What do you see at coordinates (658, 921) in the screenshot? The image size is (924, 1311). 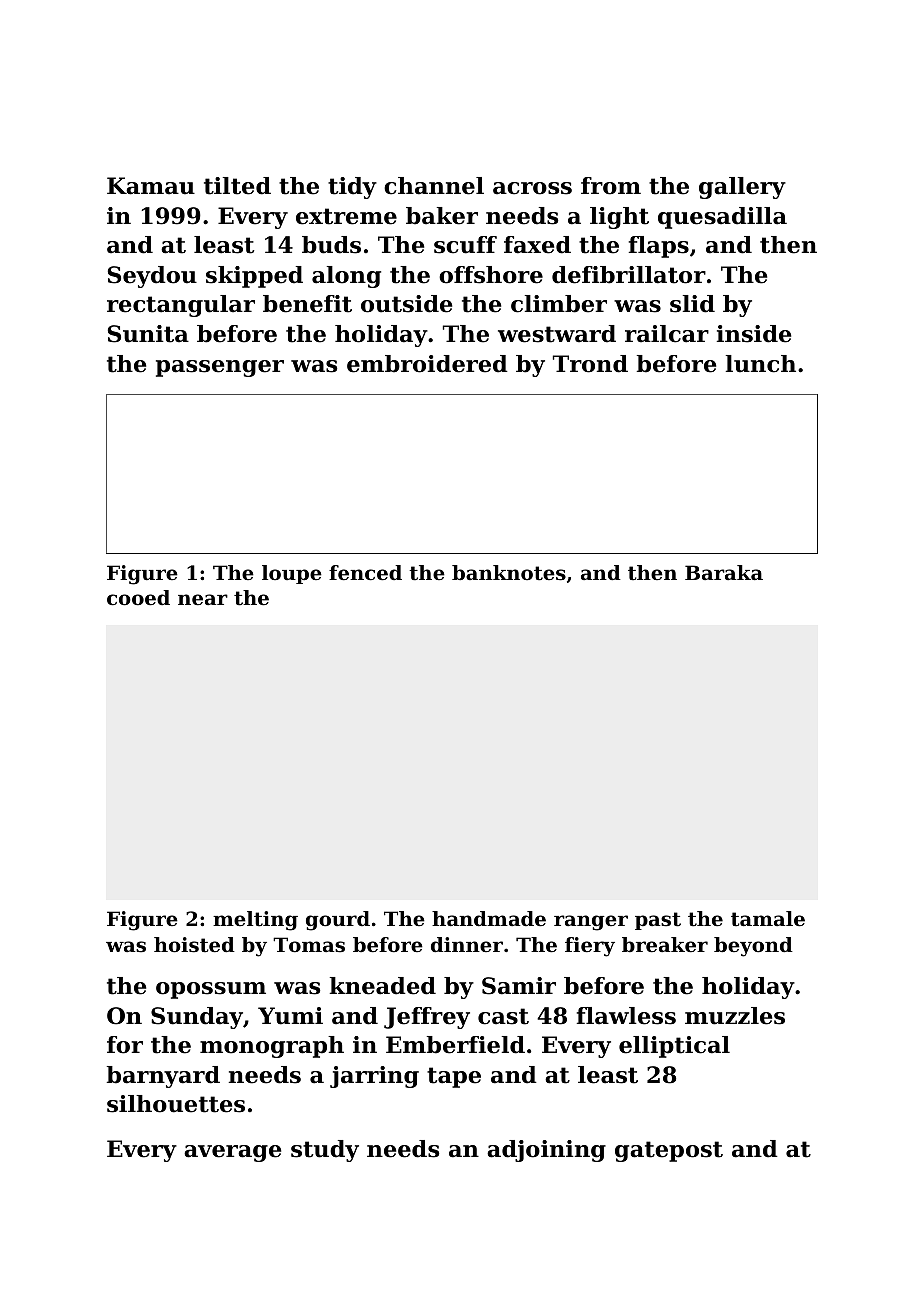 I see `past` at bounding box center [658, 921].
